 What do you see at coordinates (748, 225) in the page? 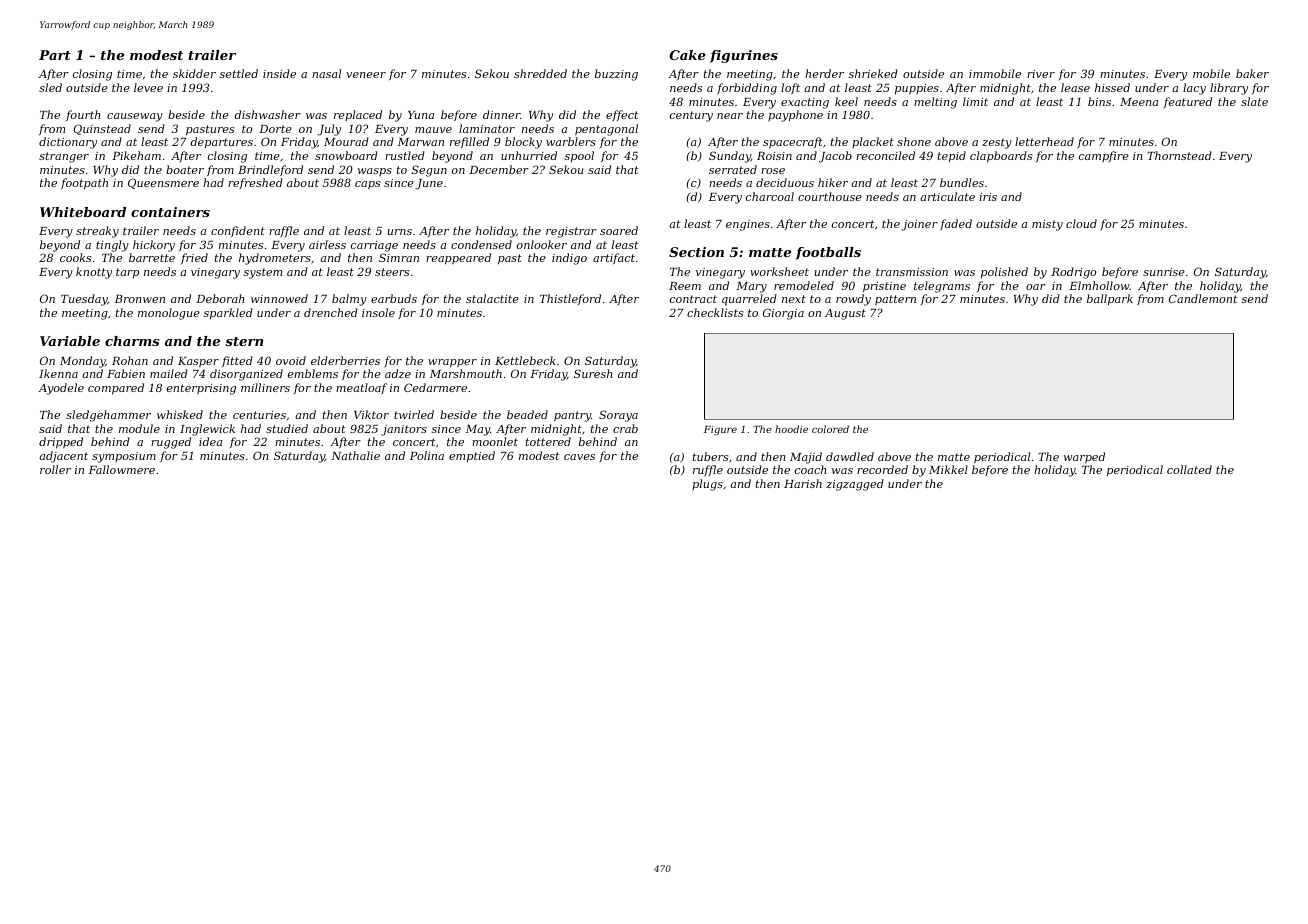
I see `engines` at bounding box center [748, 225].
